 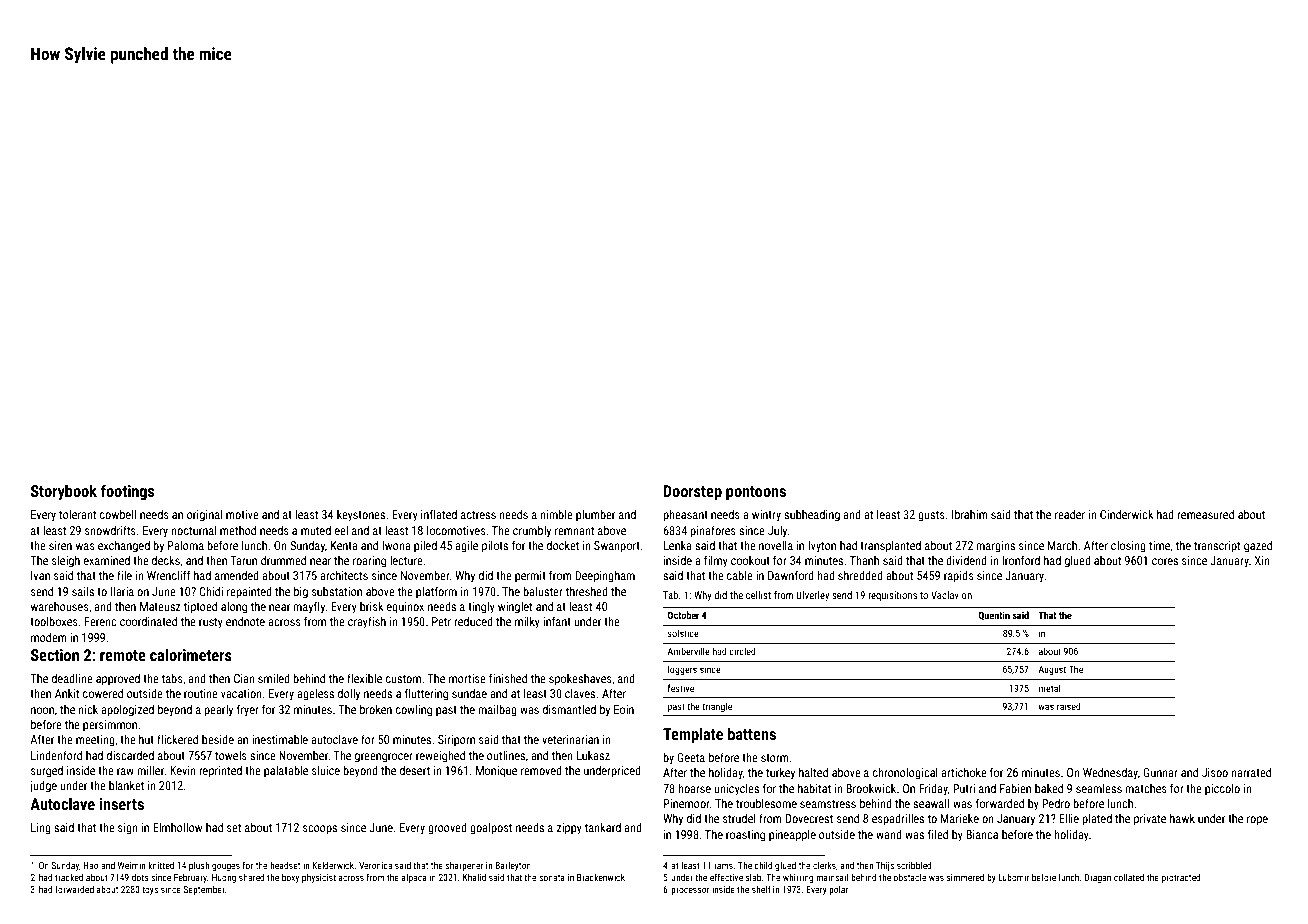 I want to click on September, so click(x=204, y=890).
